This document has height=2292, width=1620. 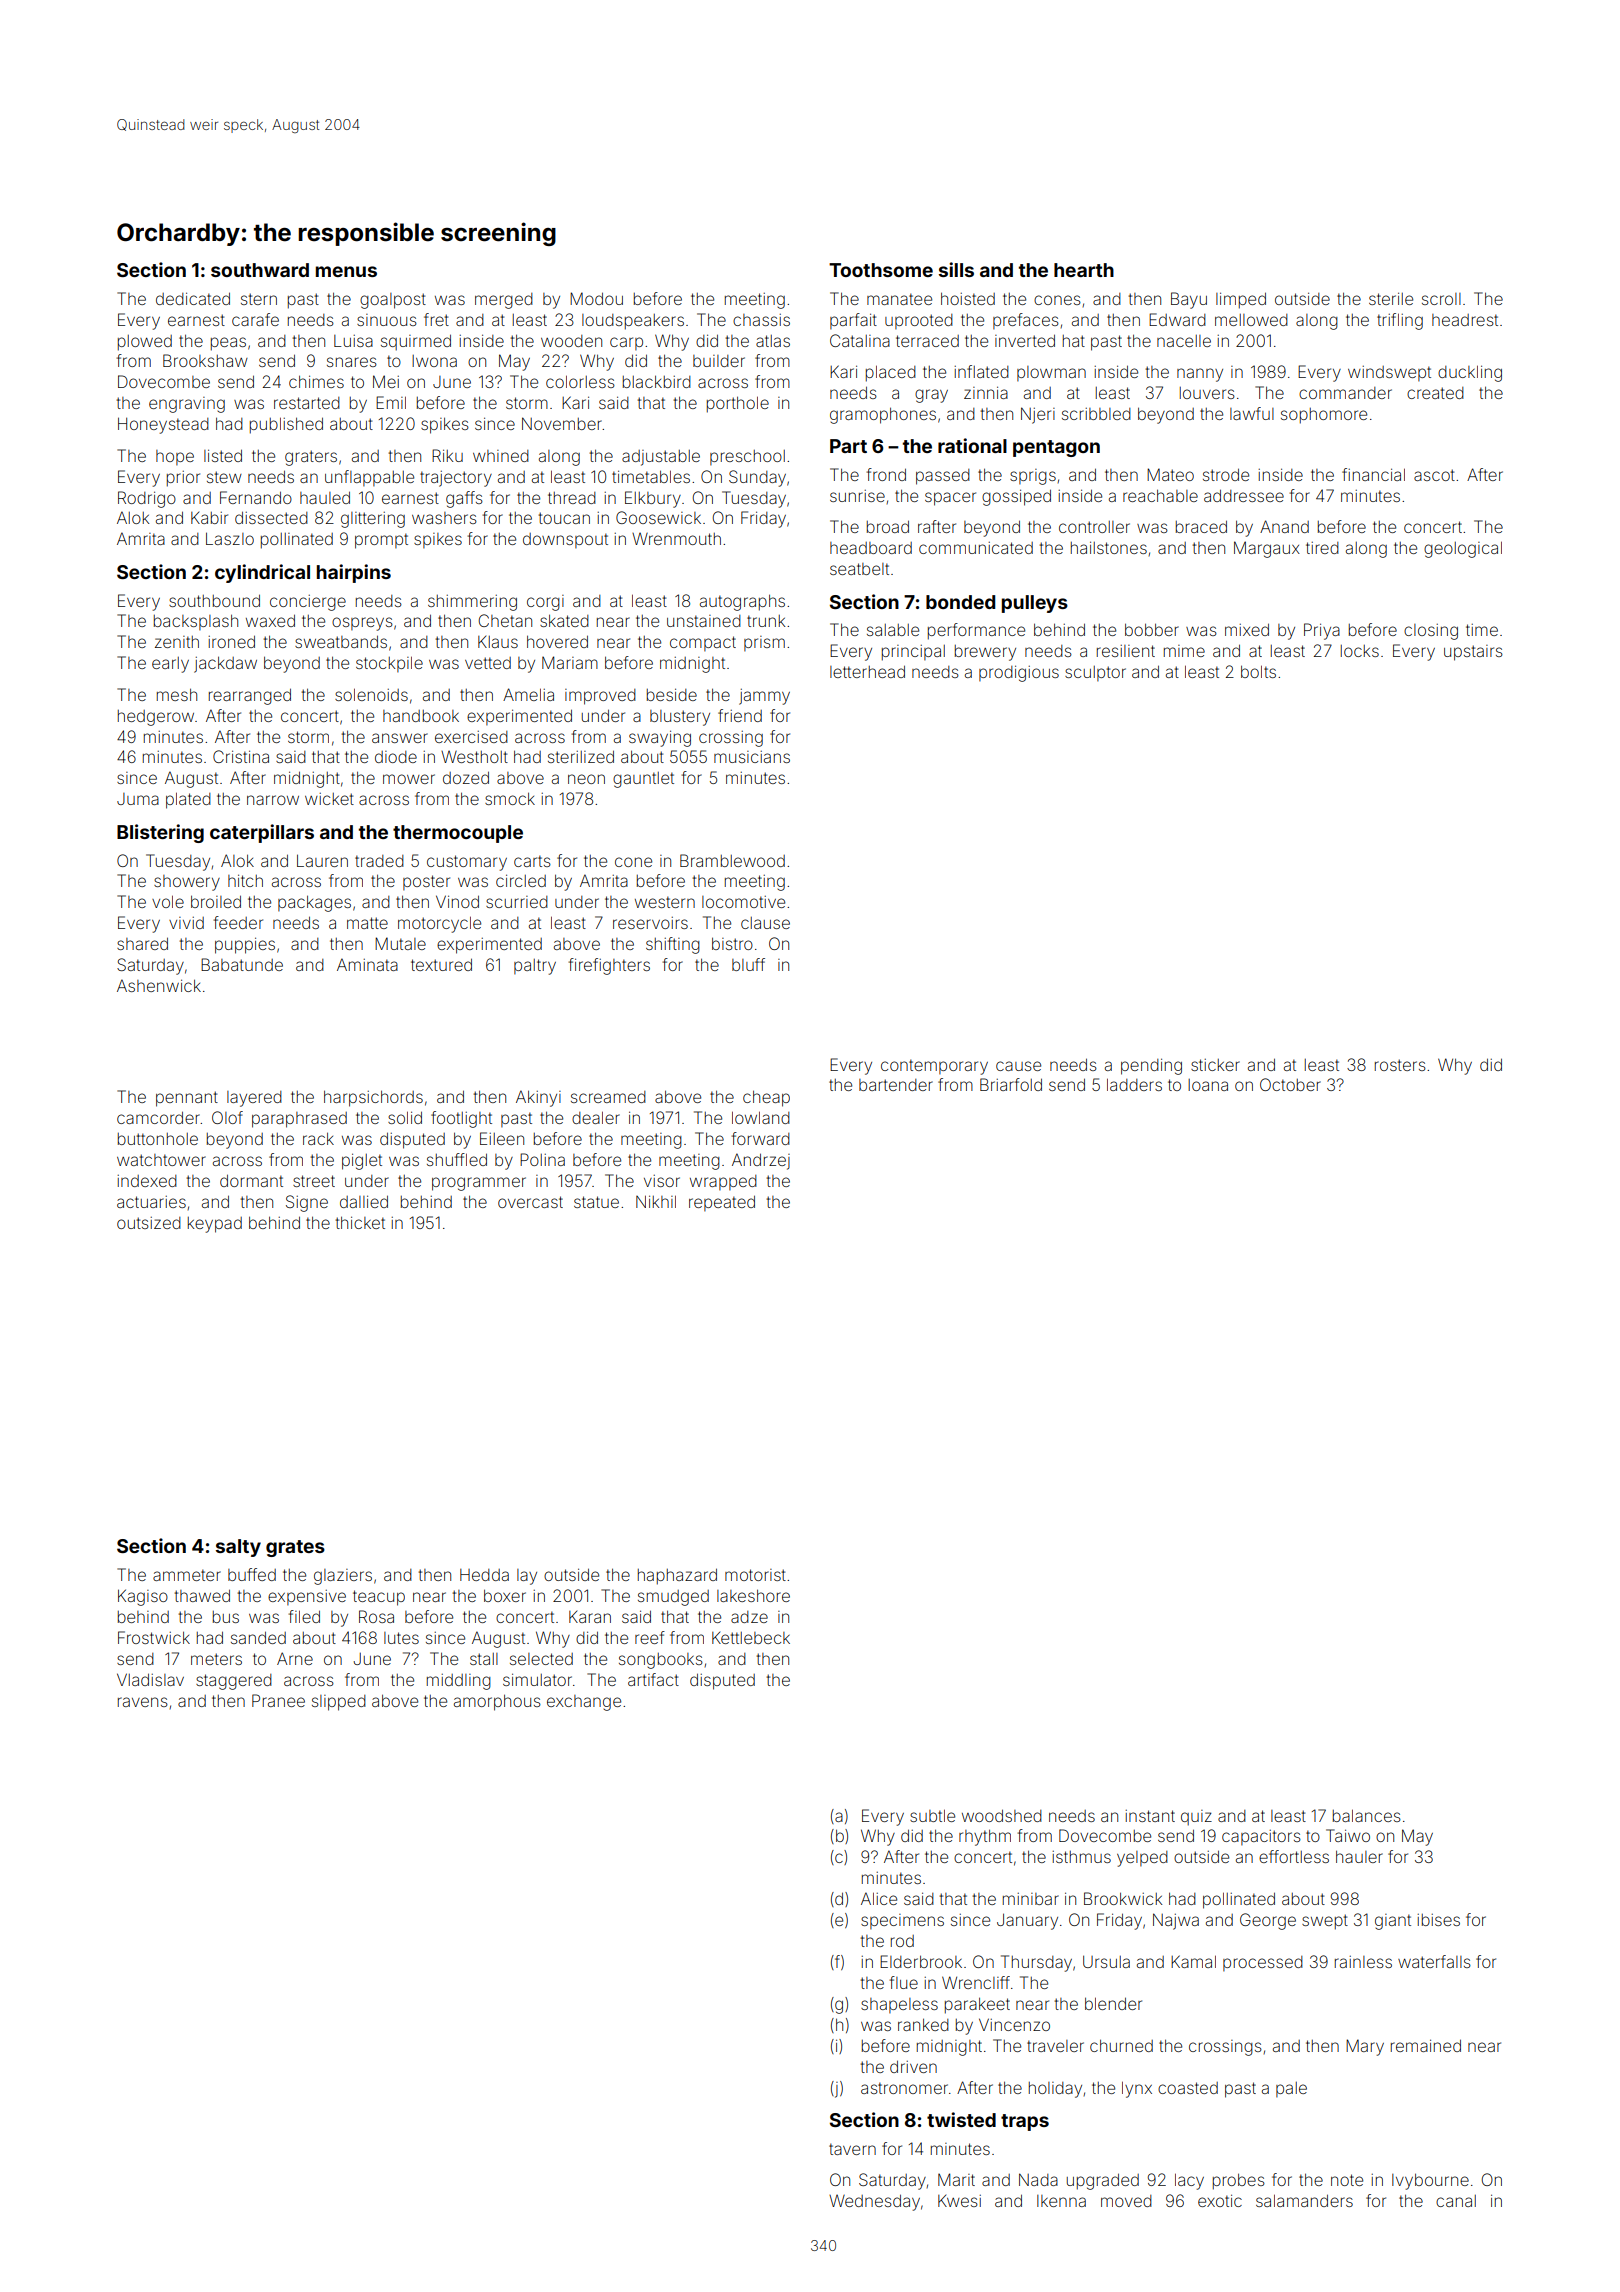 I want to click on smudged, so click(x=673, y=1598).
